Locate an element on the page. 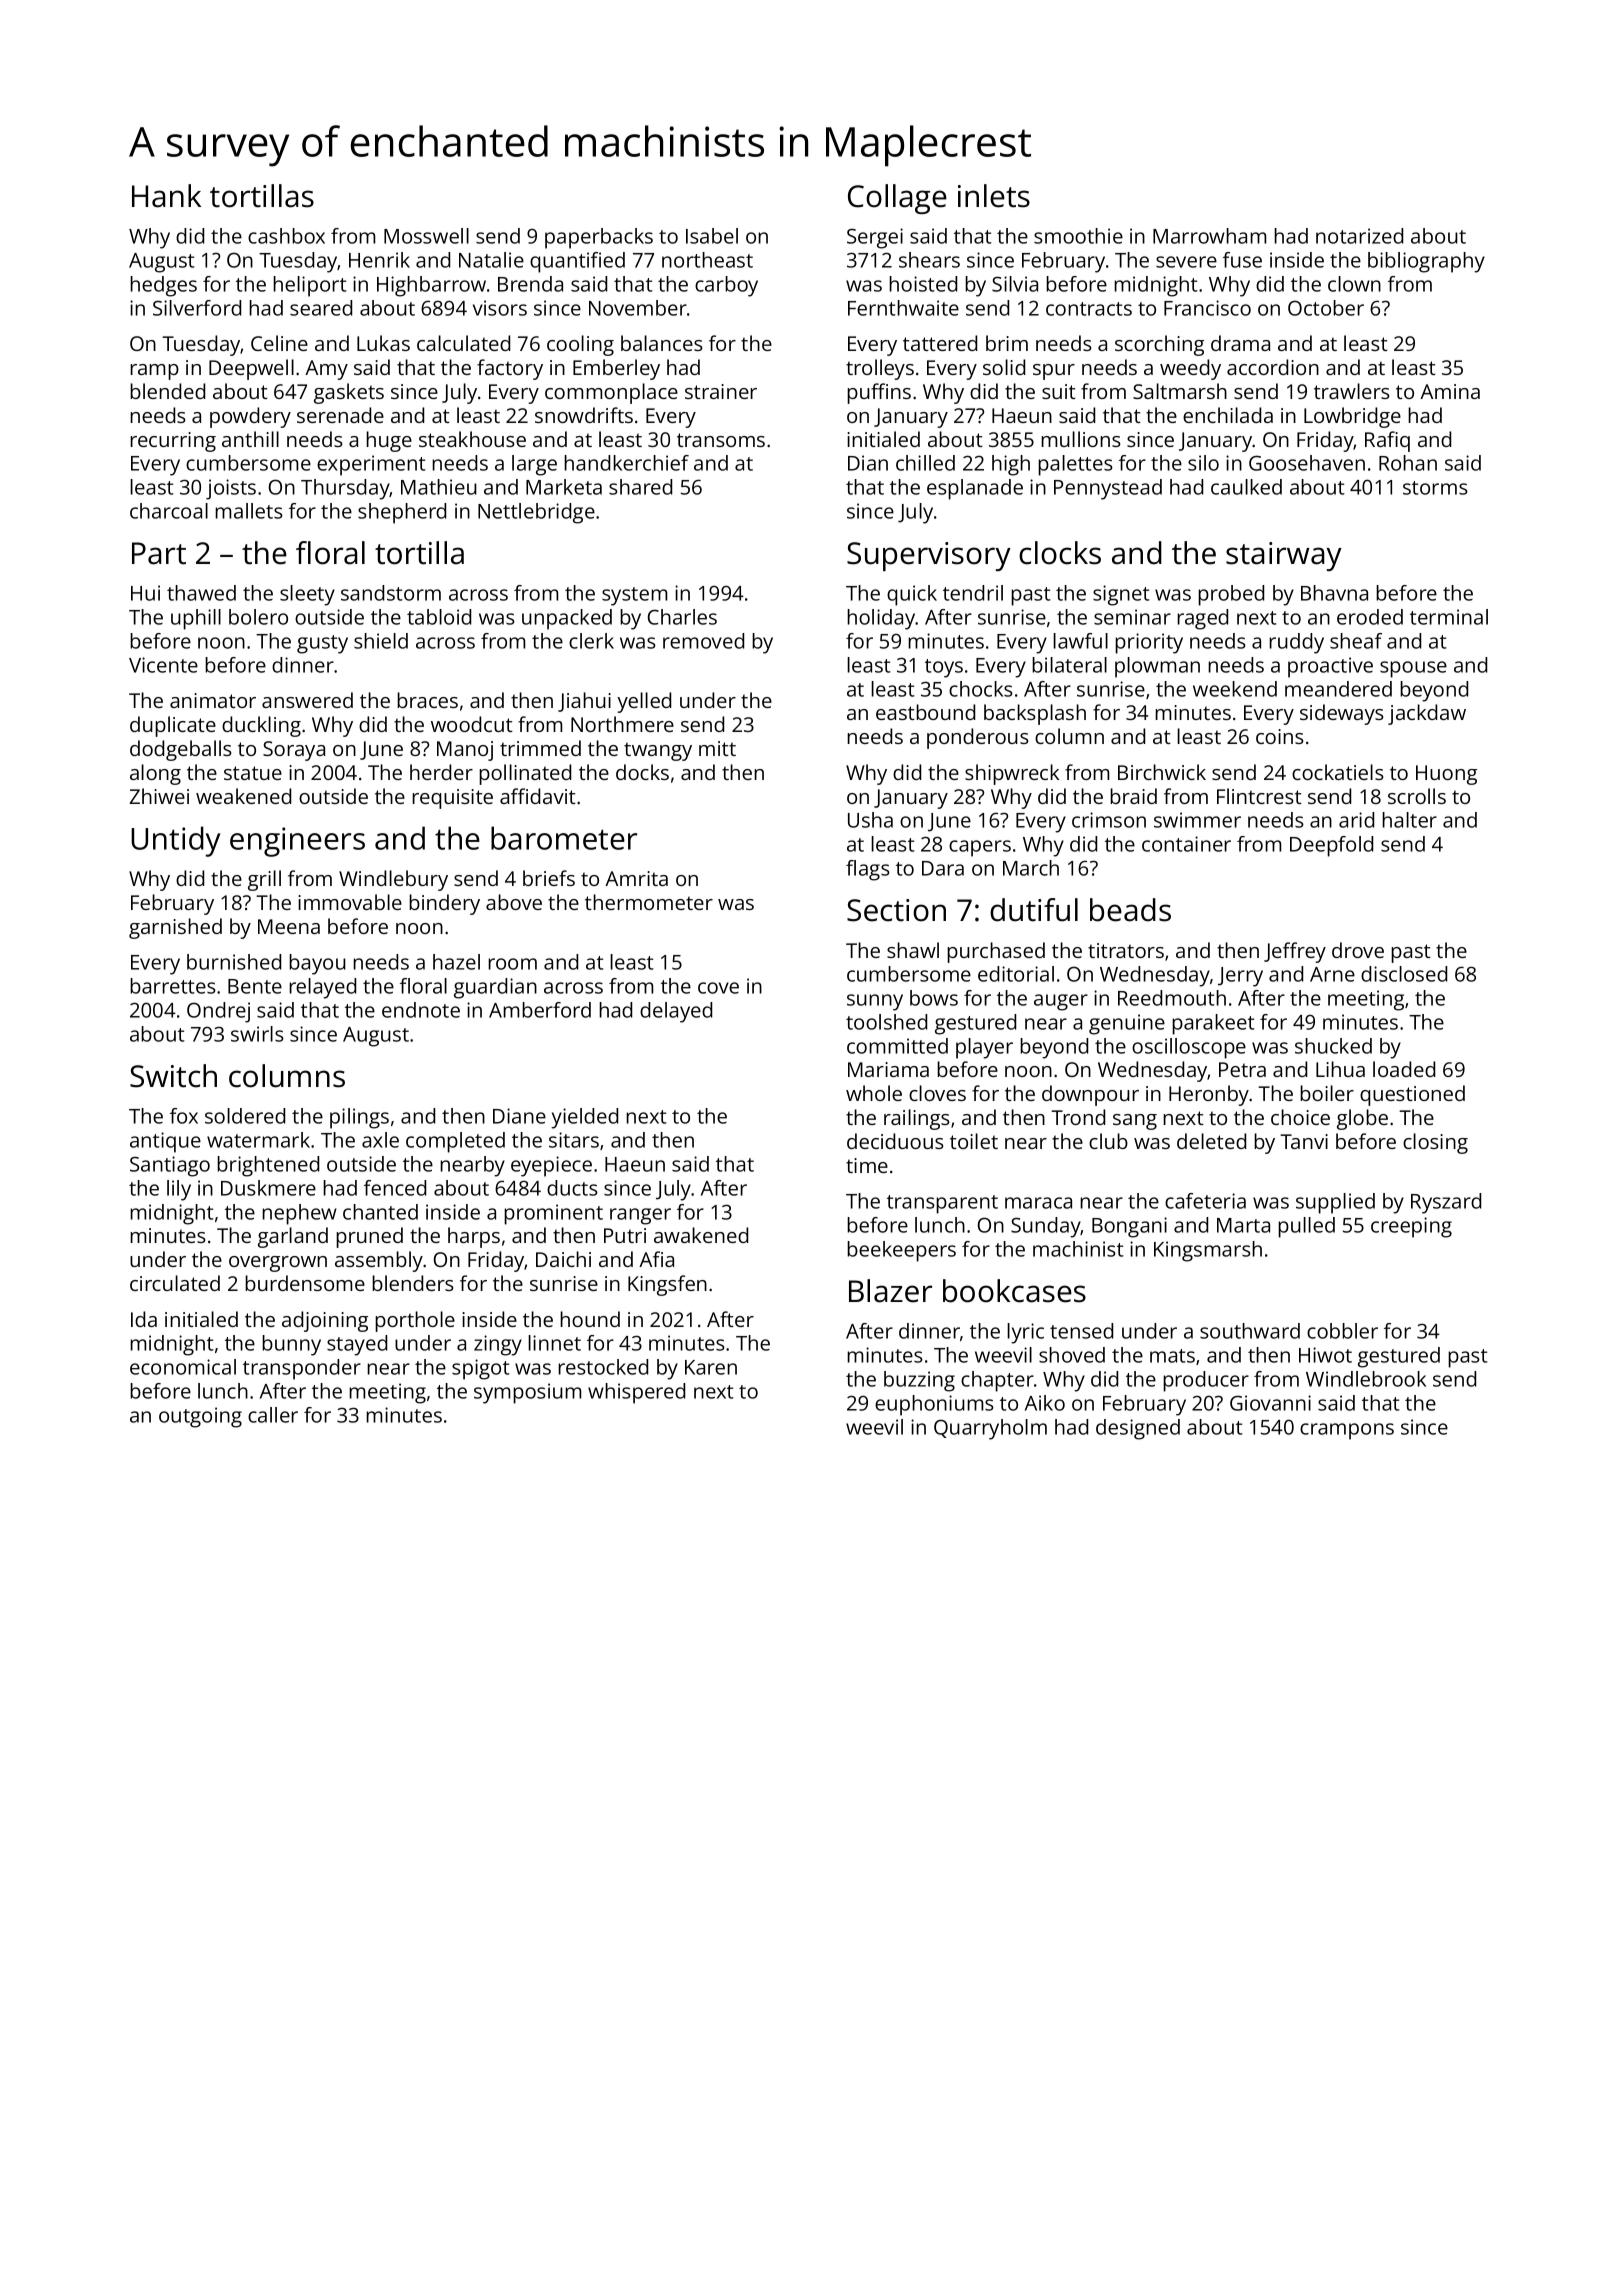 The height and width of the image is (2292, 1620). scrolls is located at coordinates (1417, 796).
